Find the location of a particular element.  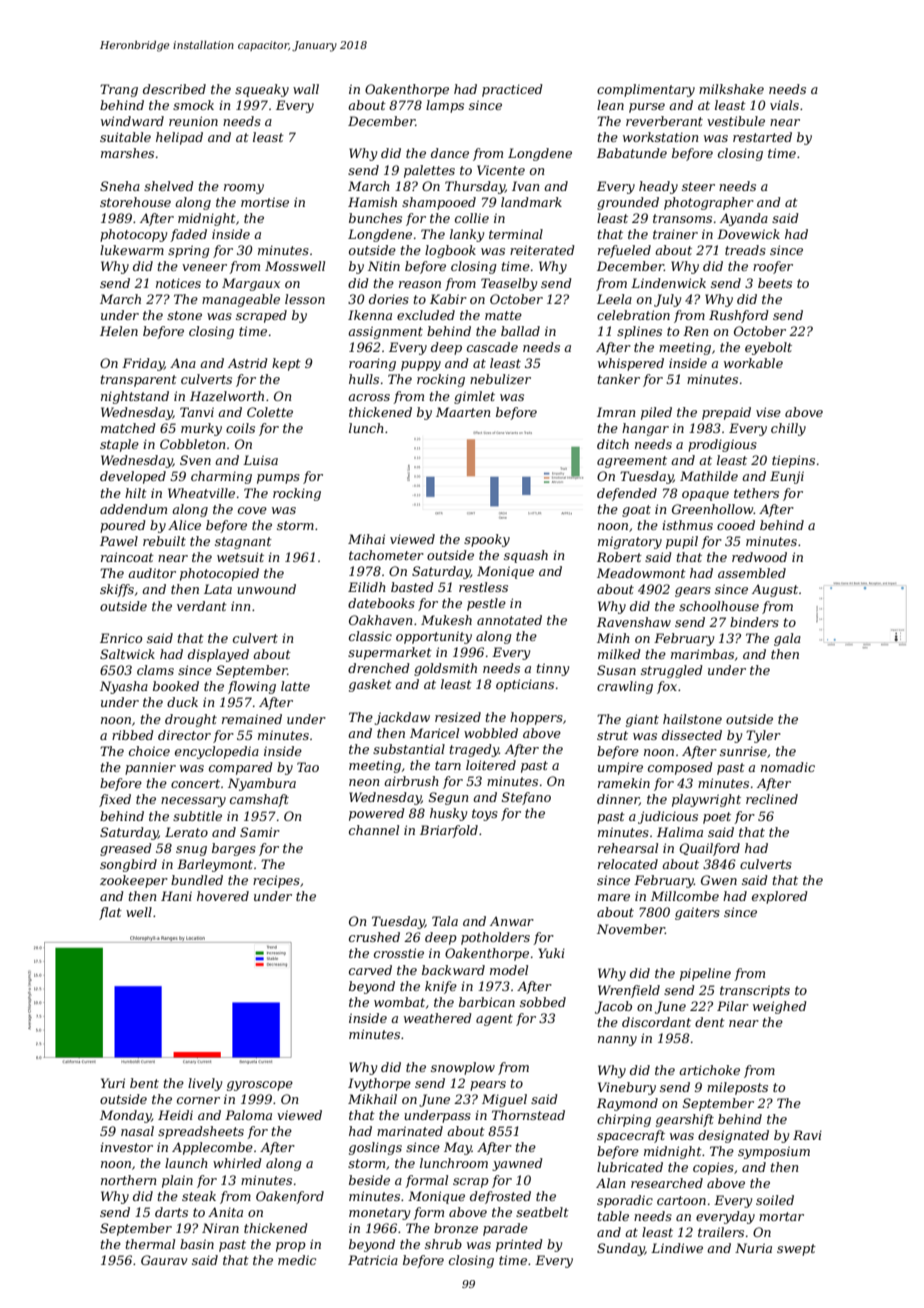

Nitin is located at coordinates (384, 266).
